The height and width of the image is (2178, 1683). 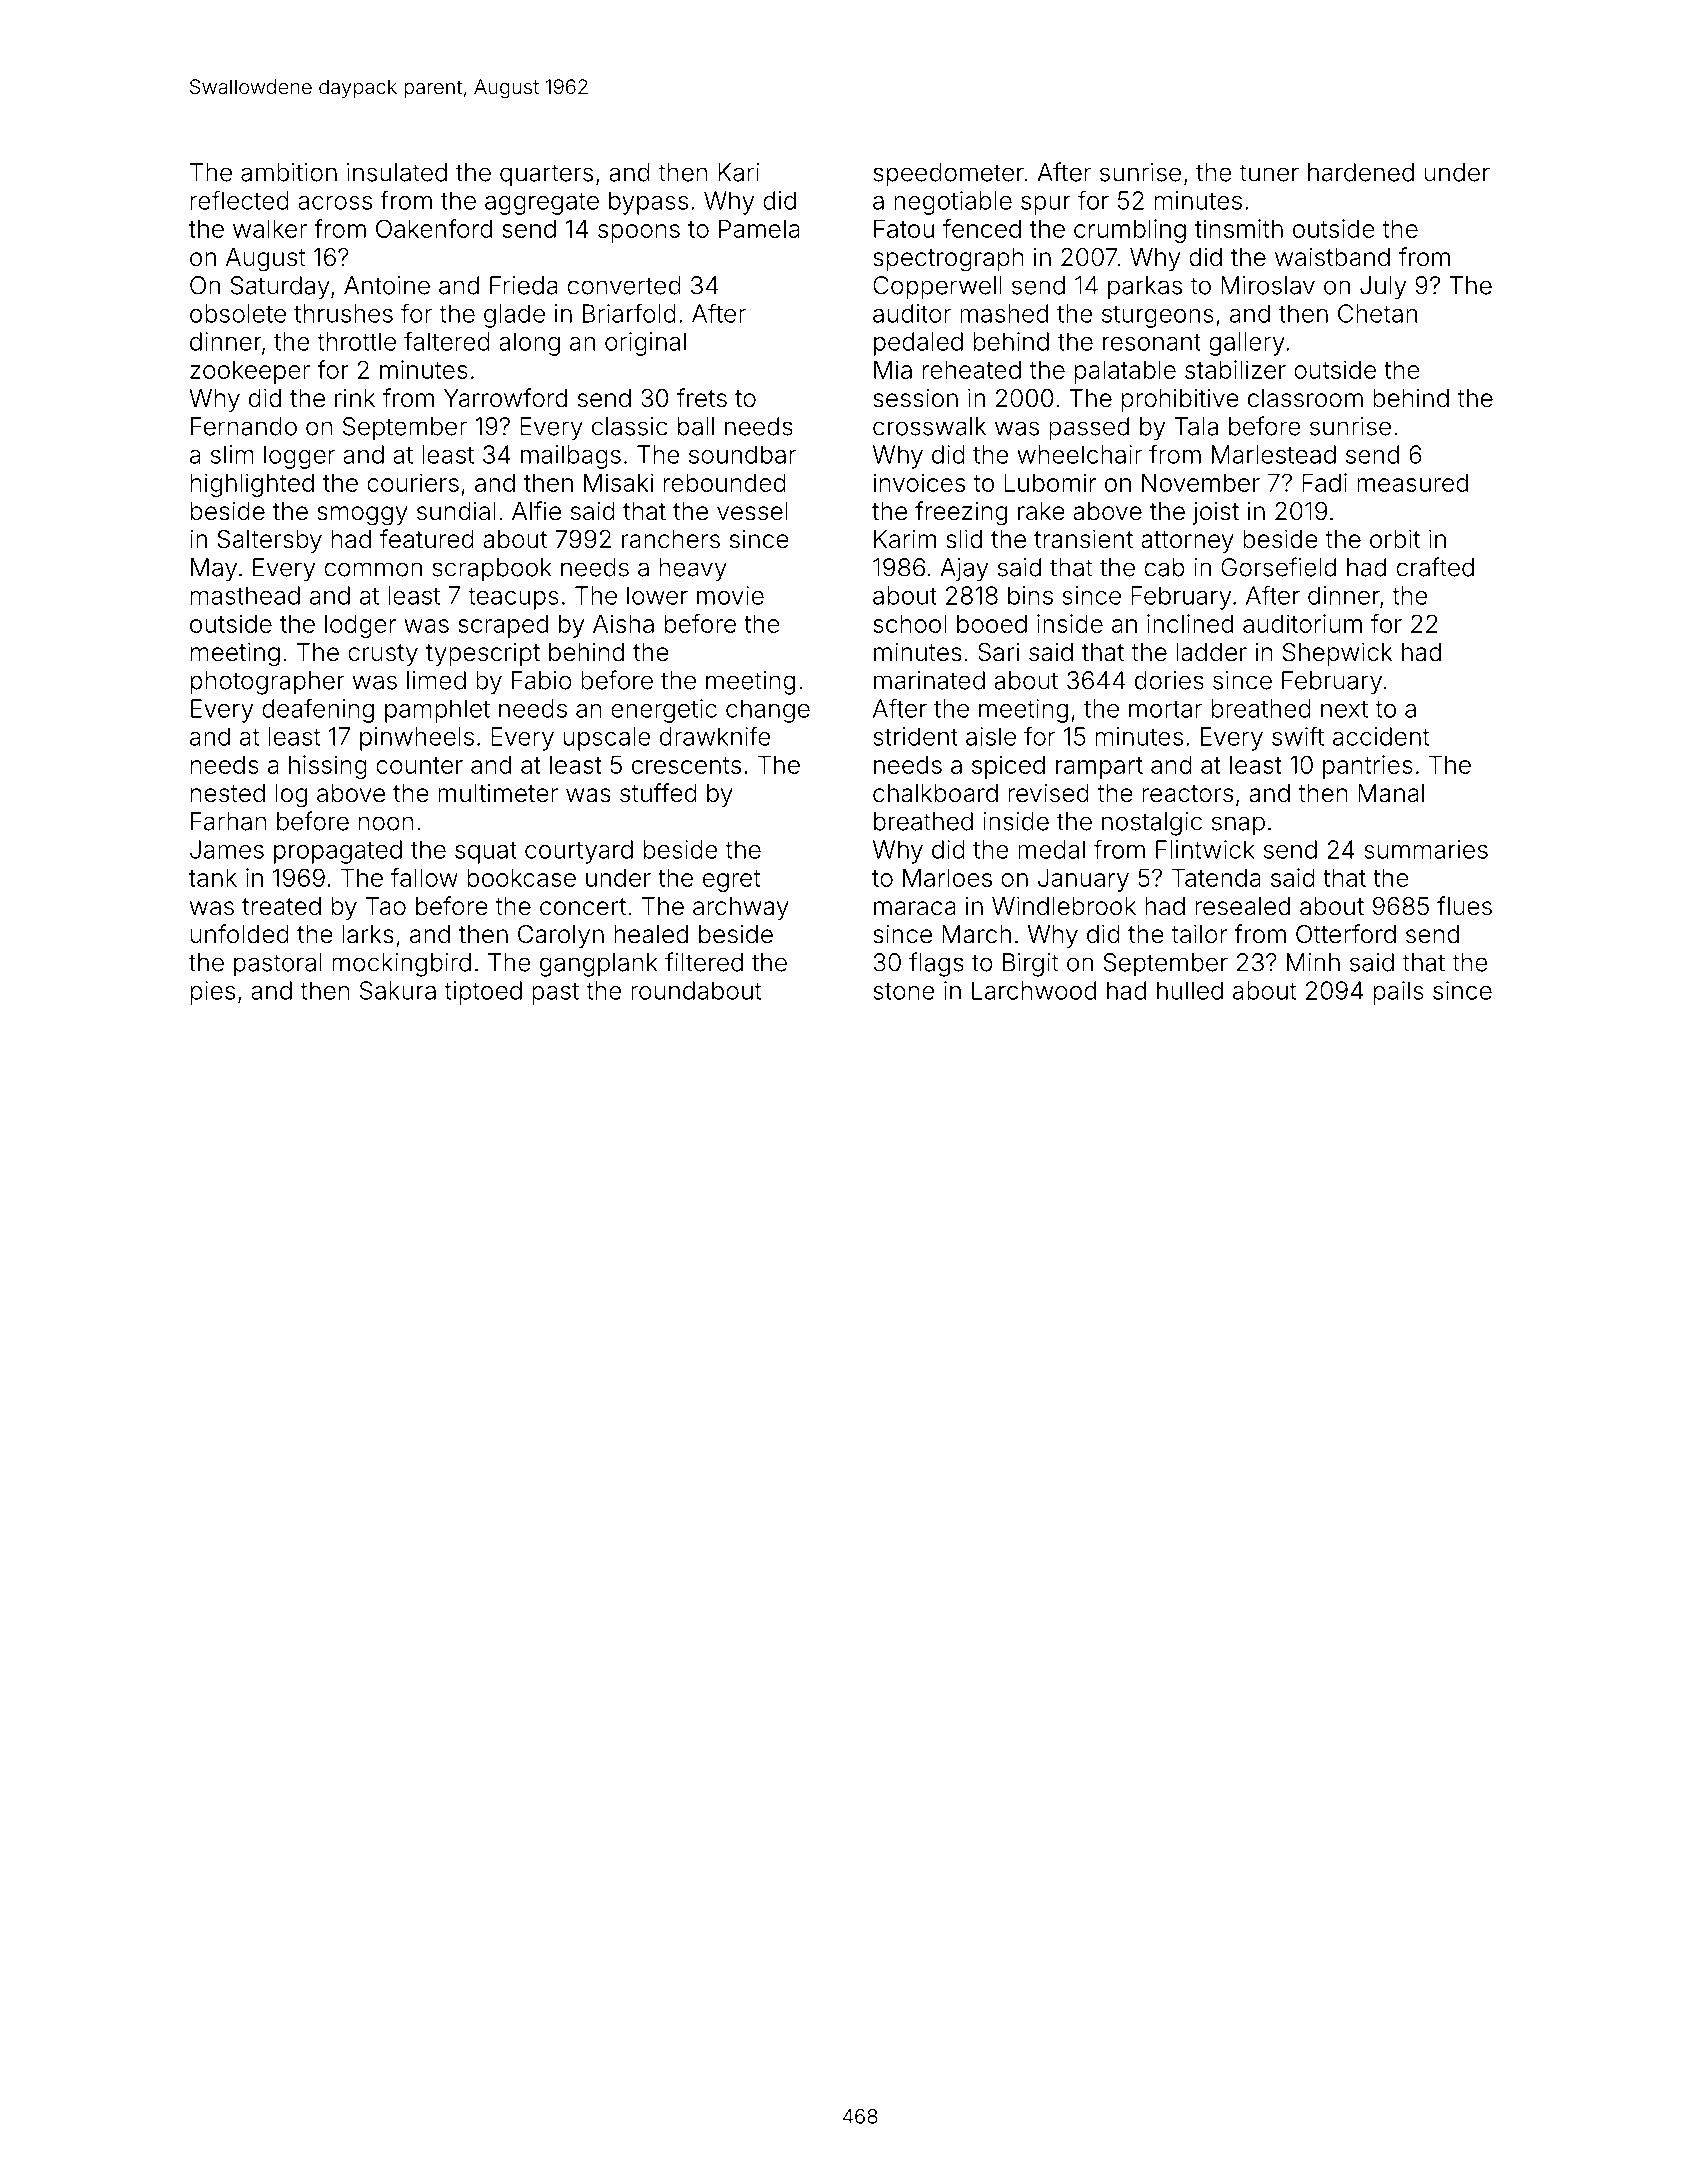 What do you see at coordinates (1269, 173) in the image?
I see `tuner` at bounding box center [1269, 173].
